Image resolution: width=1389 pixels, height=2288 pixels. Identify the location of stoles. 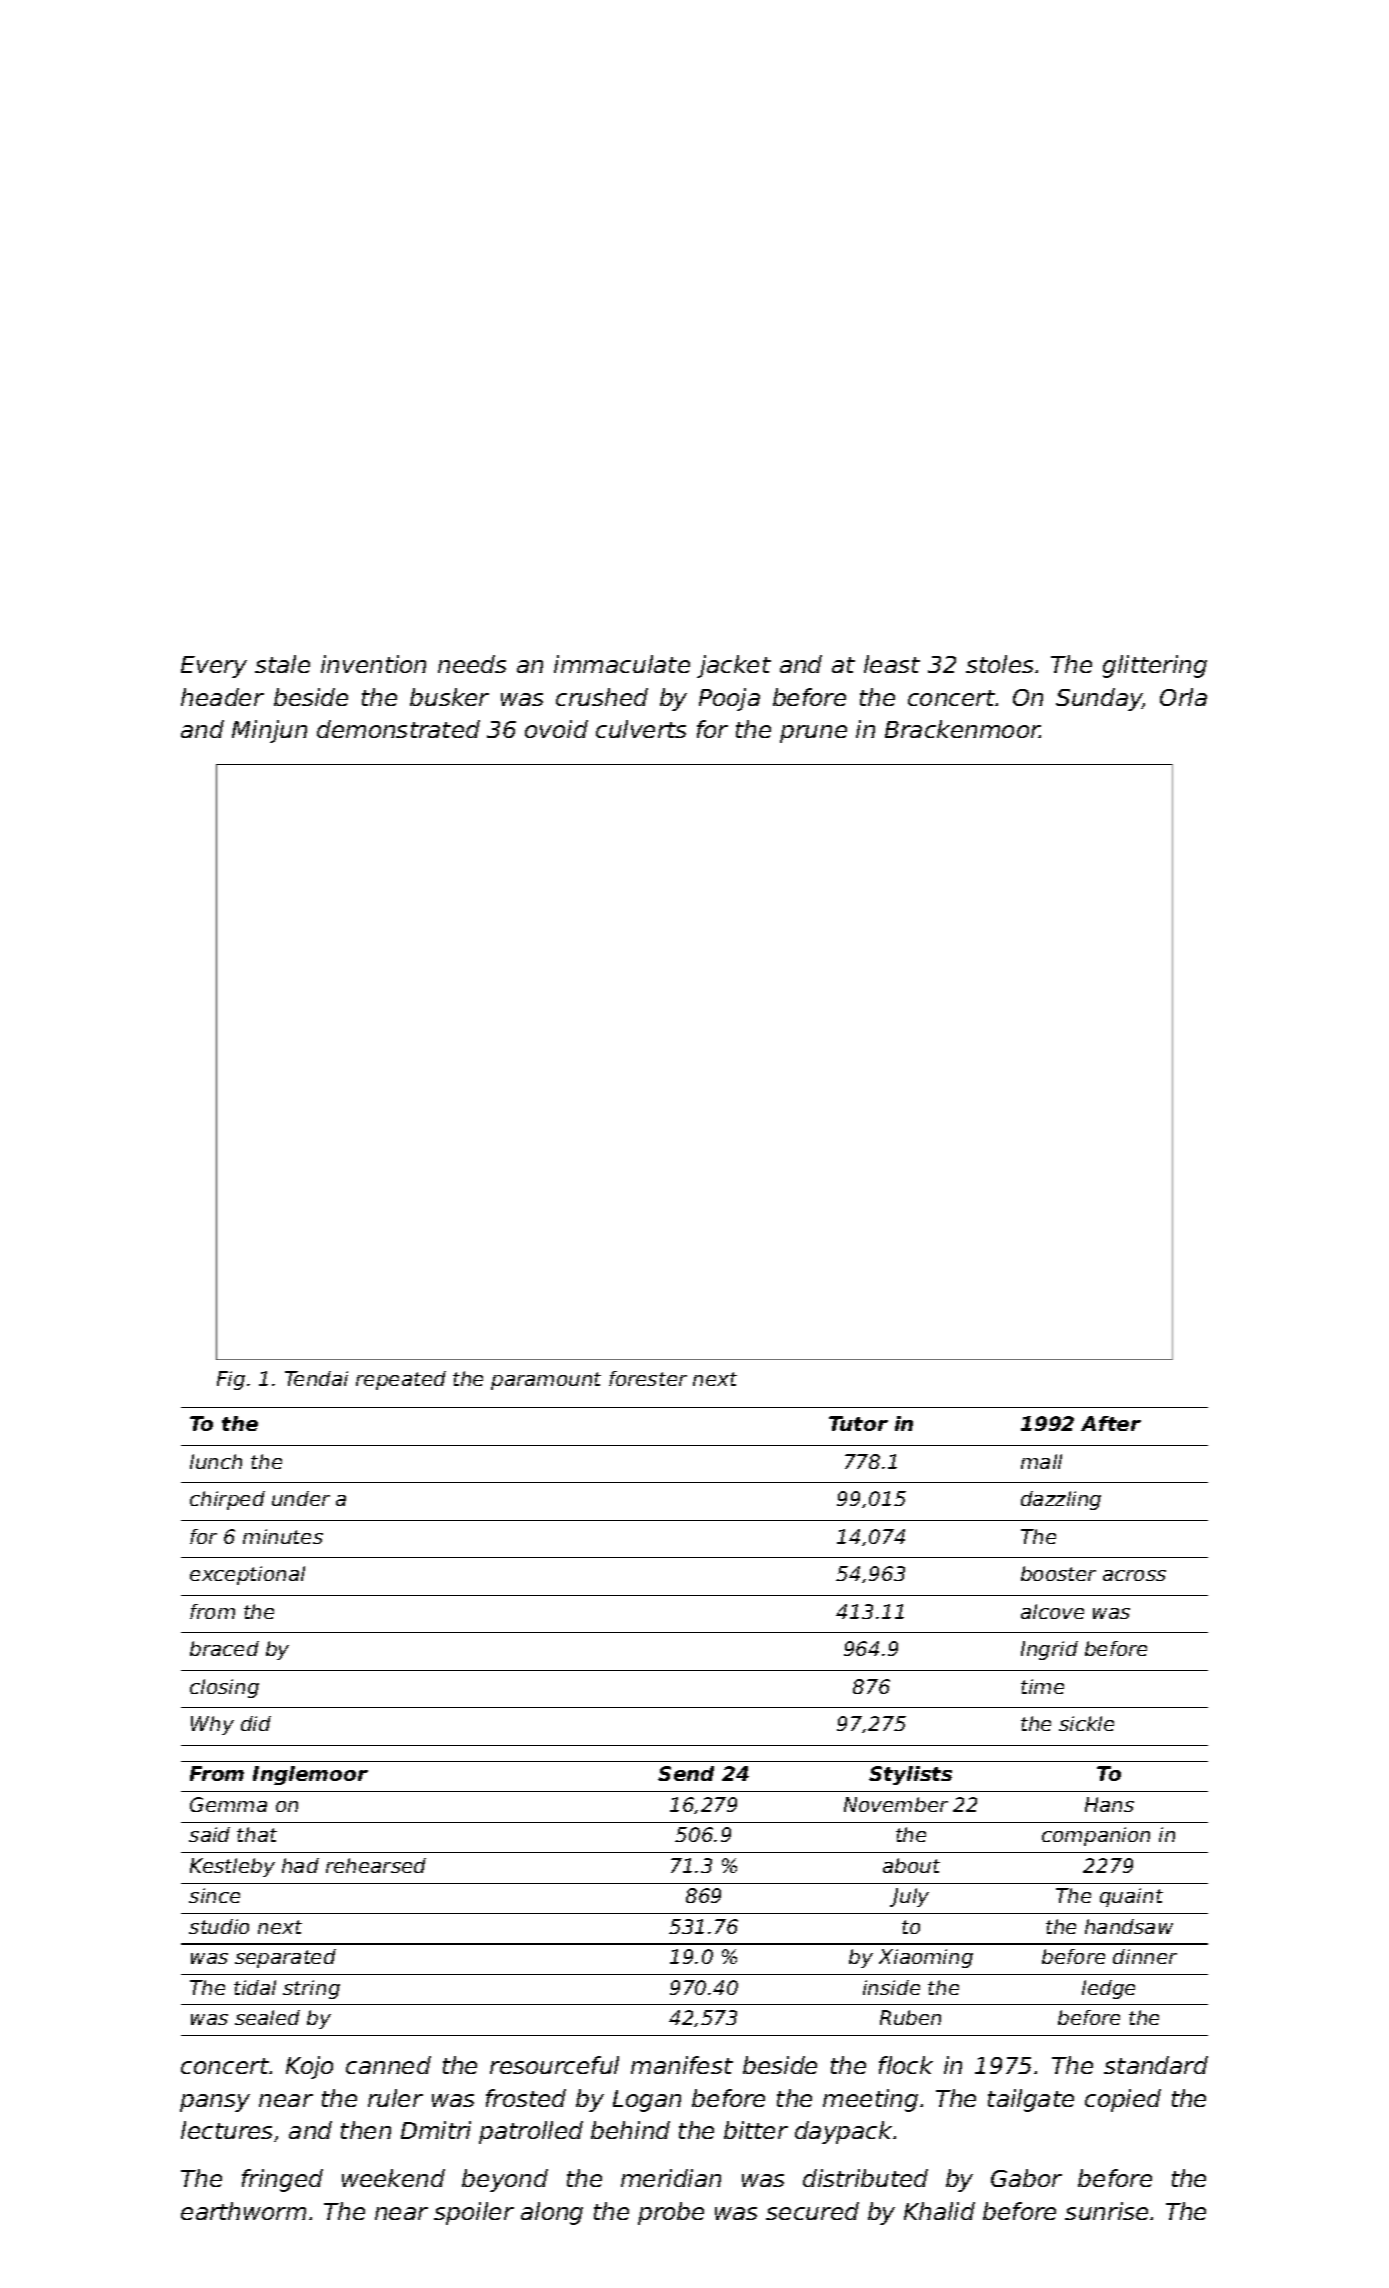
(999, 664).
